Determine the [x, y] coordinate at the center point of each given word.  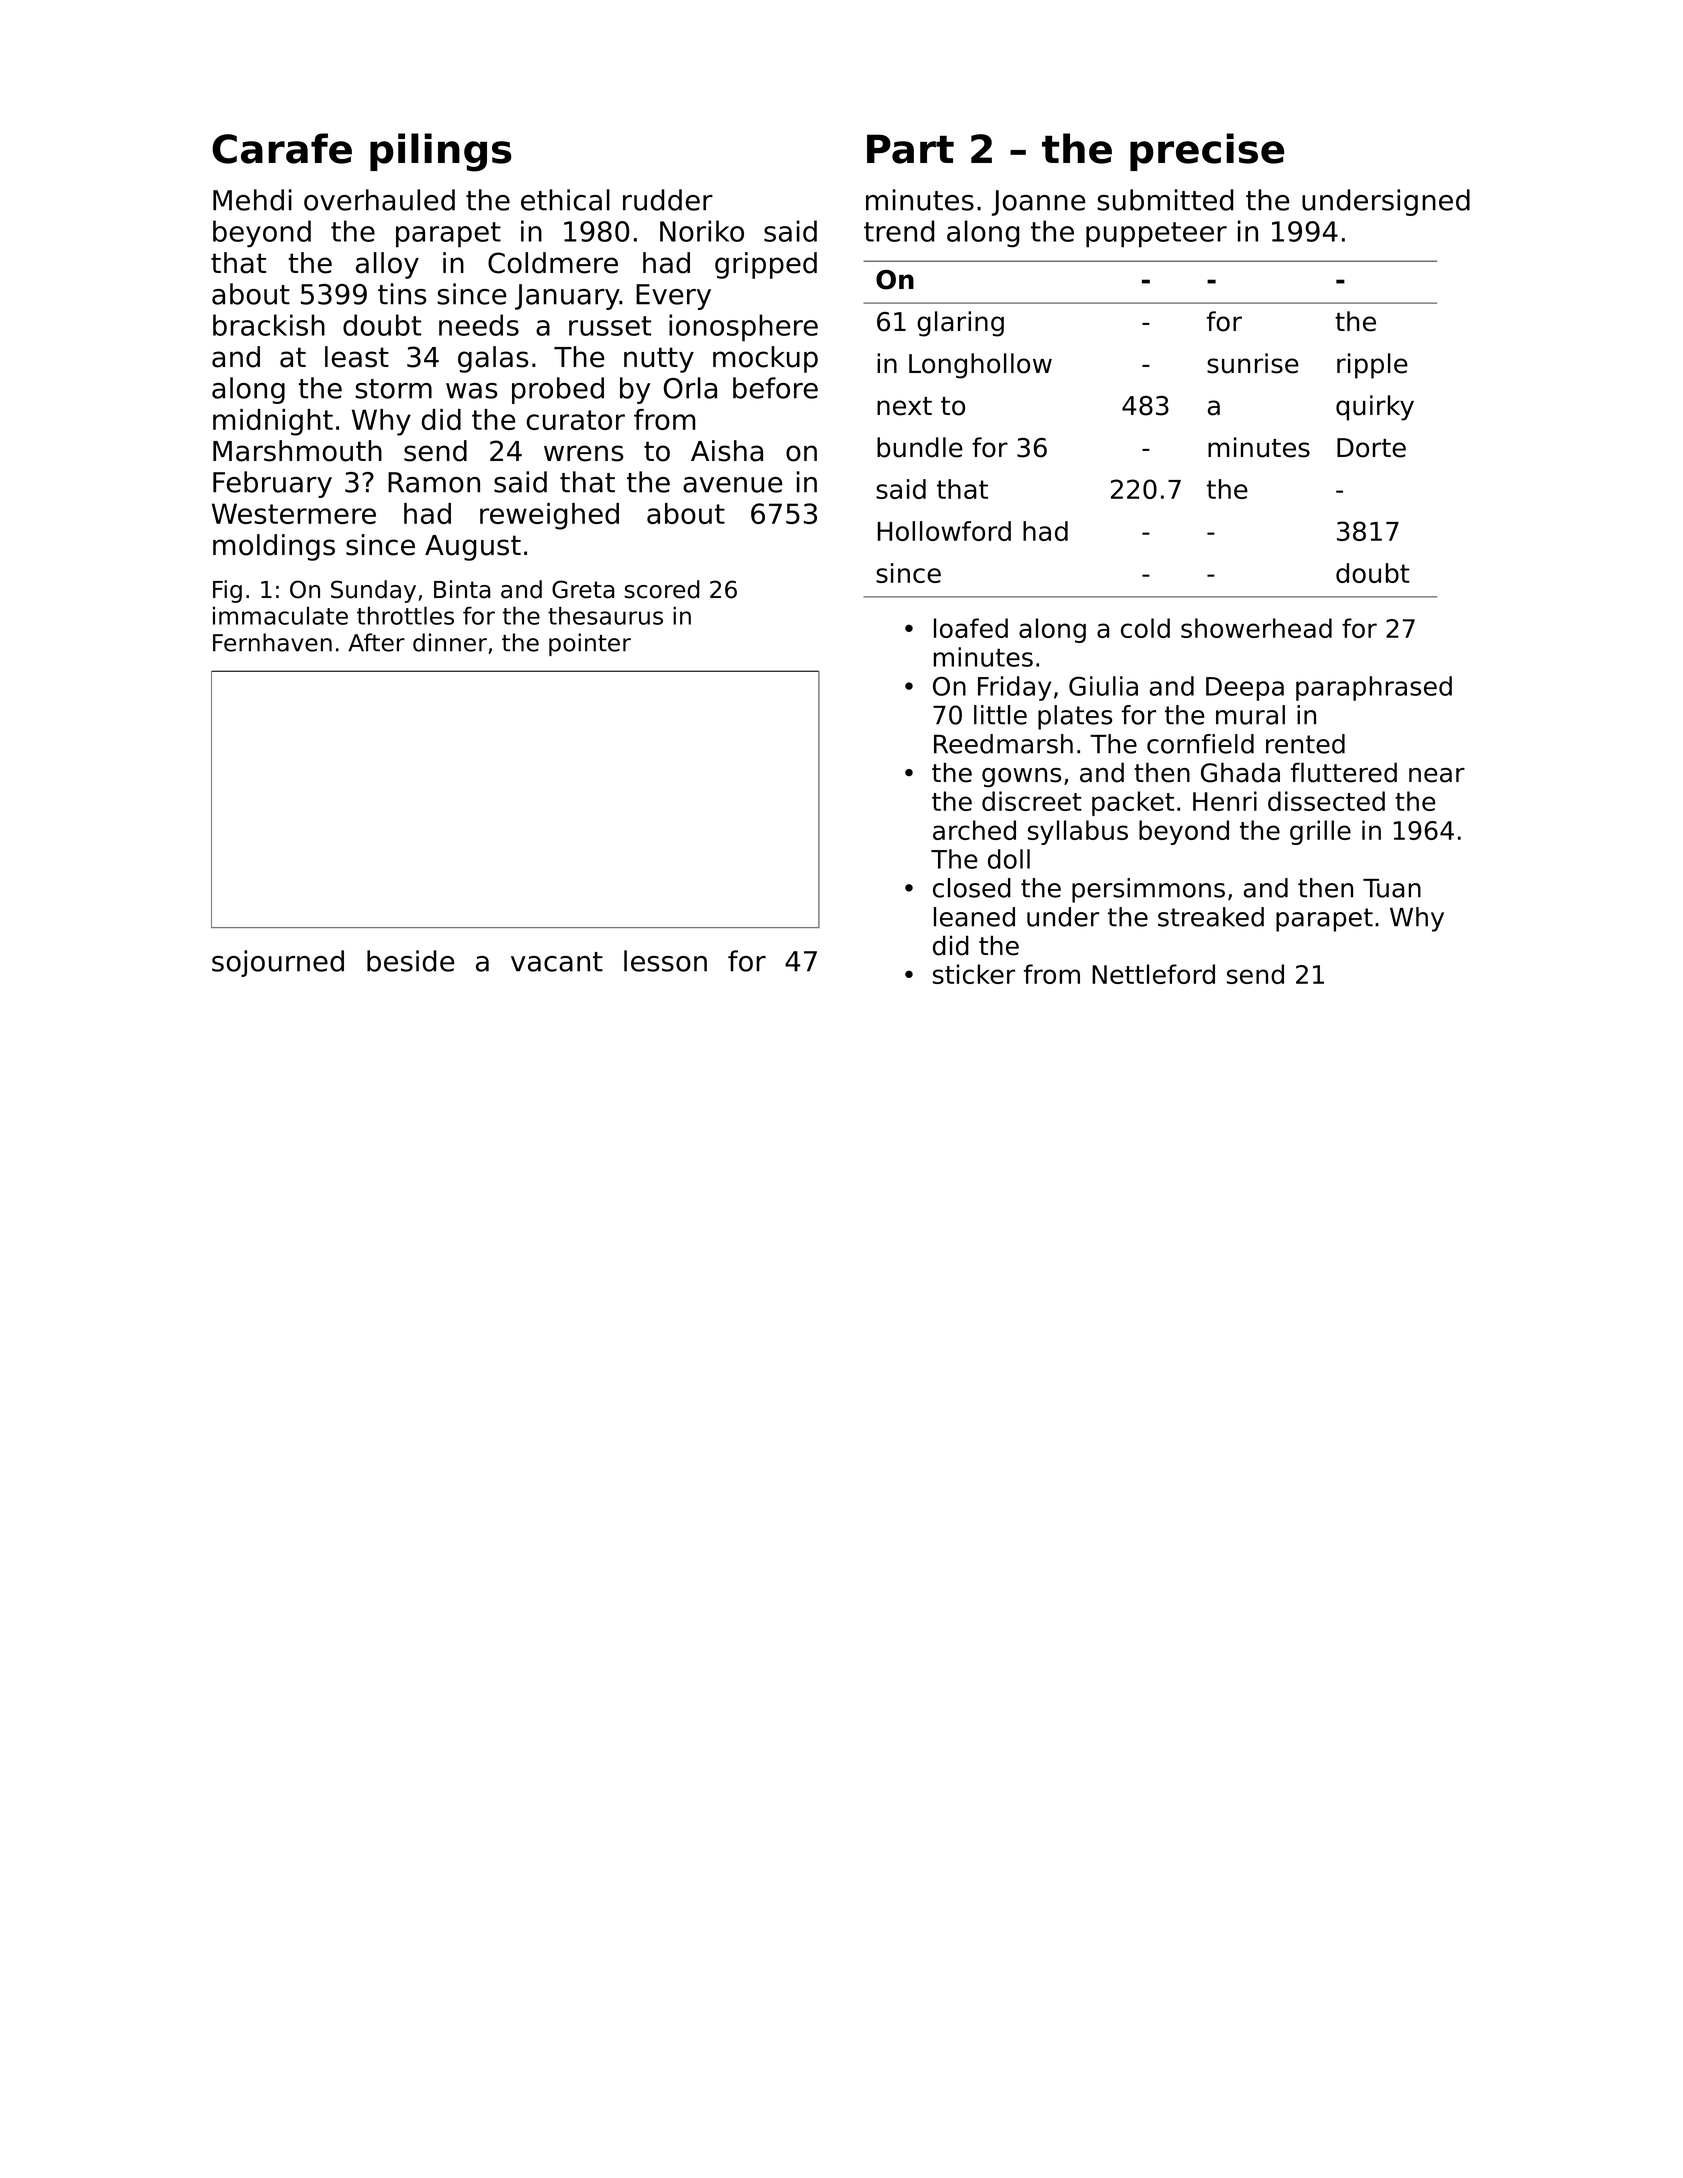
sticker [974, 974]
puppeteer [1156, 234]
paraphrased [1374, 688]
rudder [668, 200]
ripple [1372, 366]
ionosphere [743, 328]
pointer [590, 644]
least [357, 357]
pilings [440, 152]
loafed [971, 628]
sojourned [278, 963]
